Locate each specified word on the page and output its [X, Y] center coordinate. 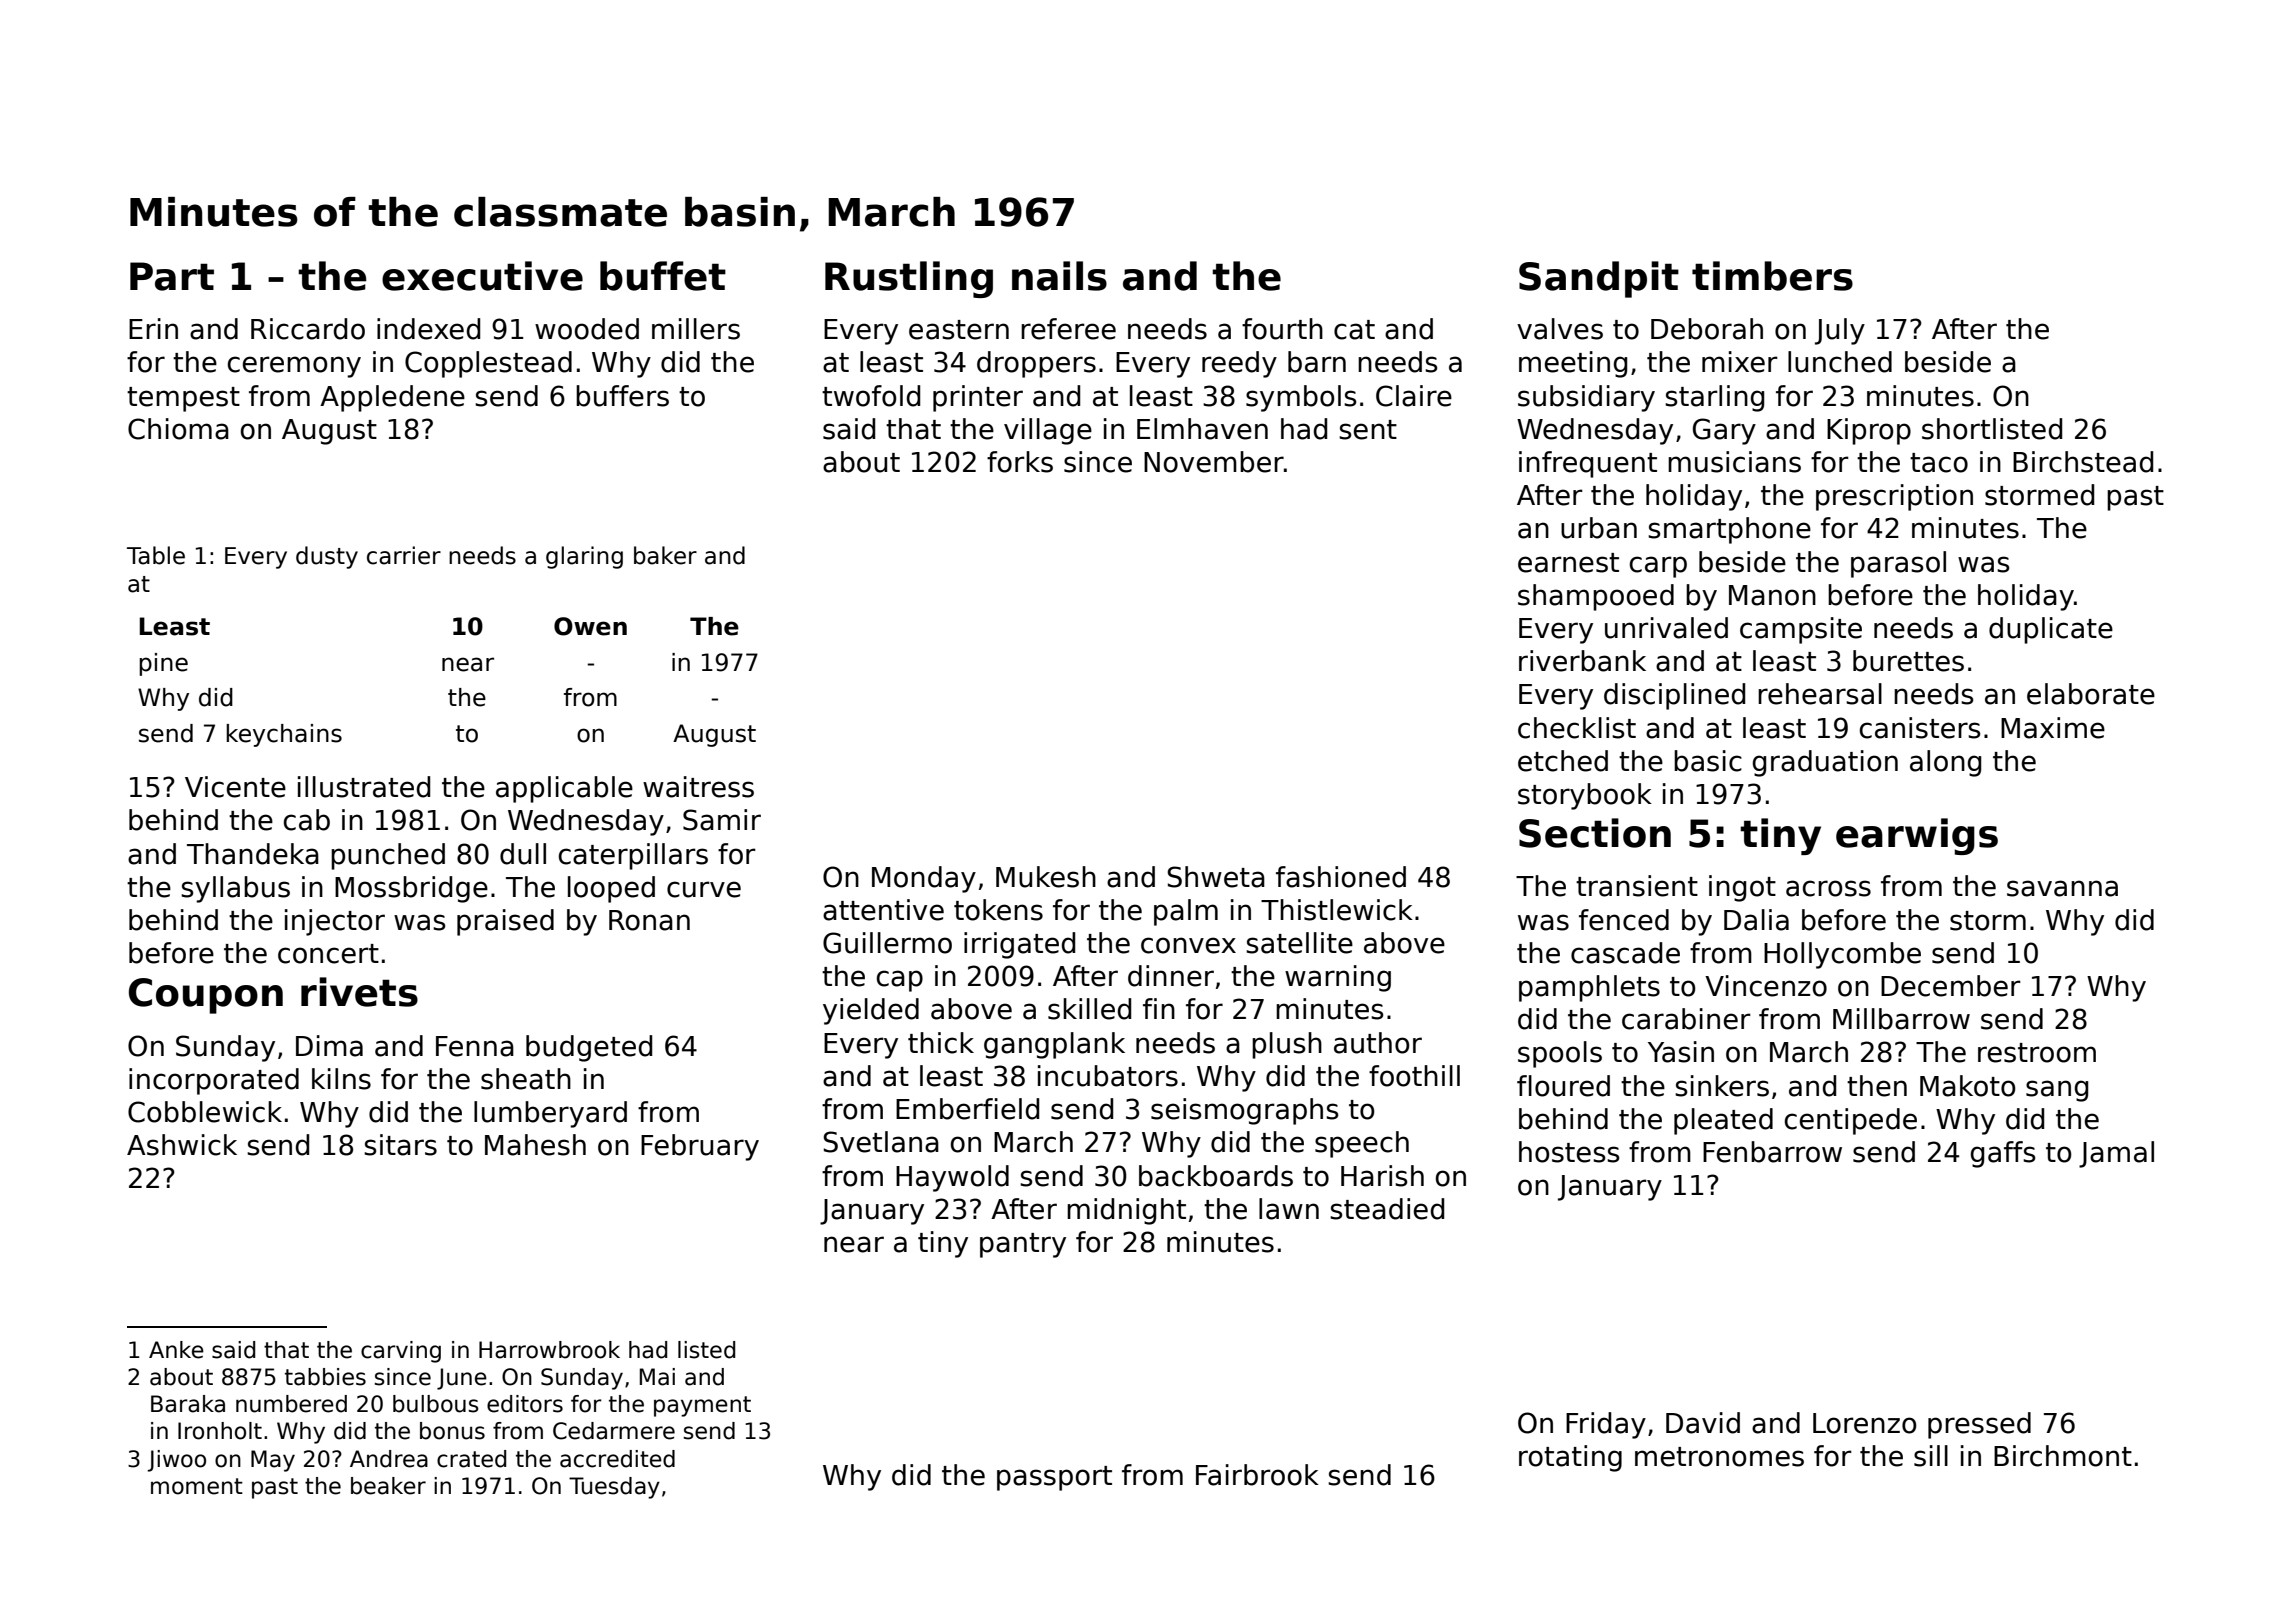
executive [482, 276]
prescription [1894, 497]
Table [156, 555]
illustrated [364, 787]
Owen [590, 626]
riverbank [1582, 661]
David [1703, 1423]
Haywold [952, 1178]
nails [1059, 276]
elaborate [2091, 694]
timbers [1772, 276]
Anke [176, 1350]
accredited [617, 1459]
